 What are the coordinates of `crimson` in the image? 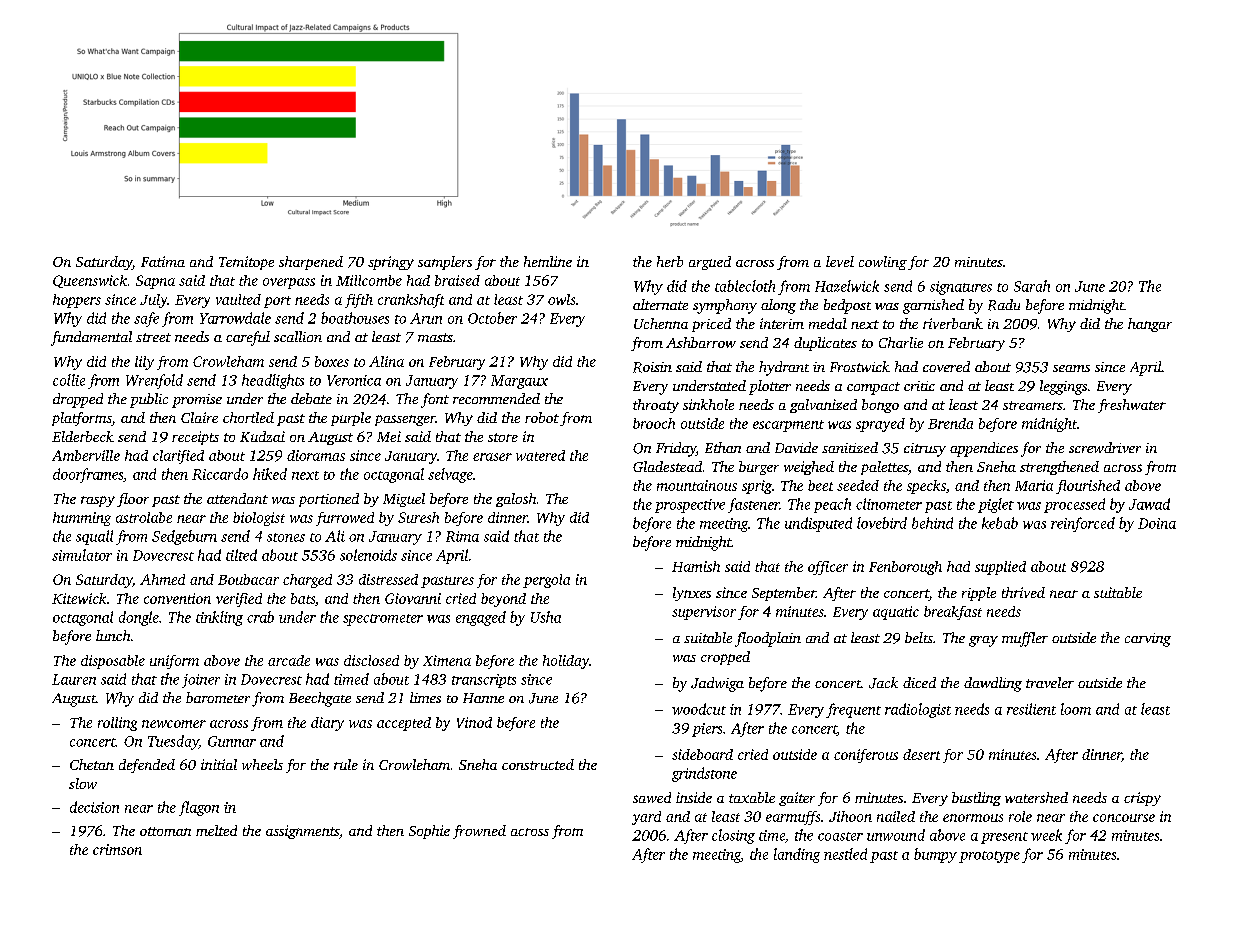 It's located at (117, 849).
